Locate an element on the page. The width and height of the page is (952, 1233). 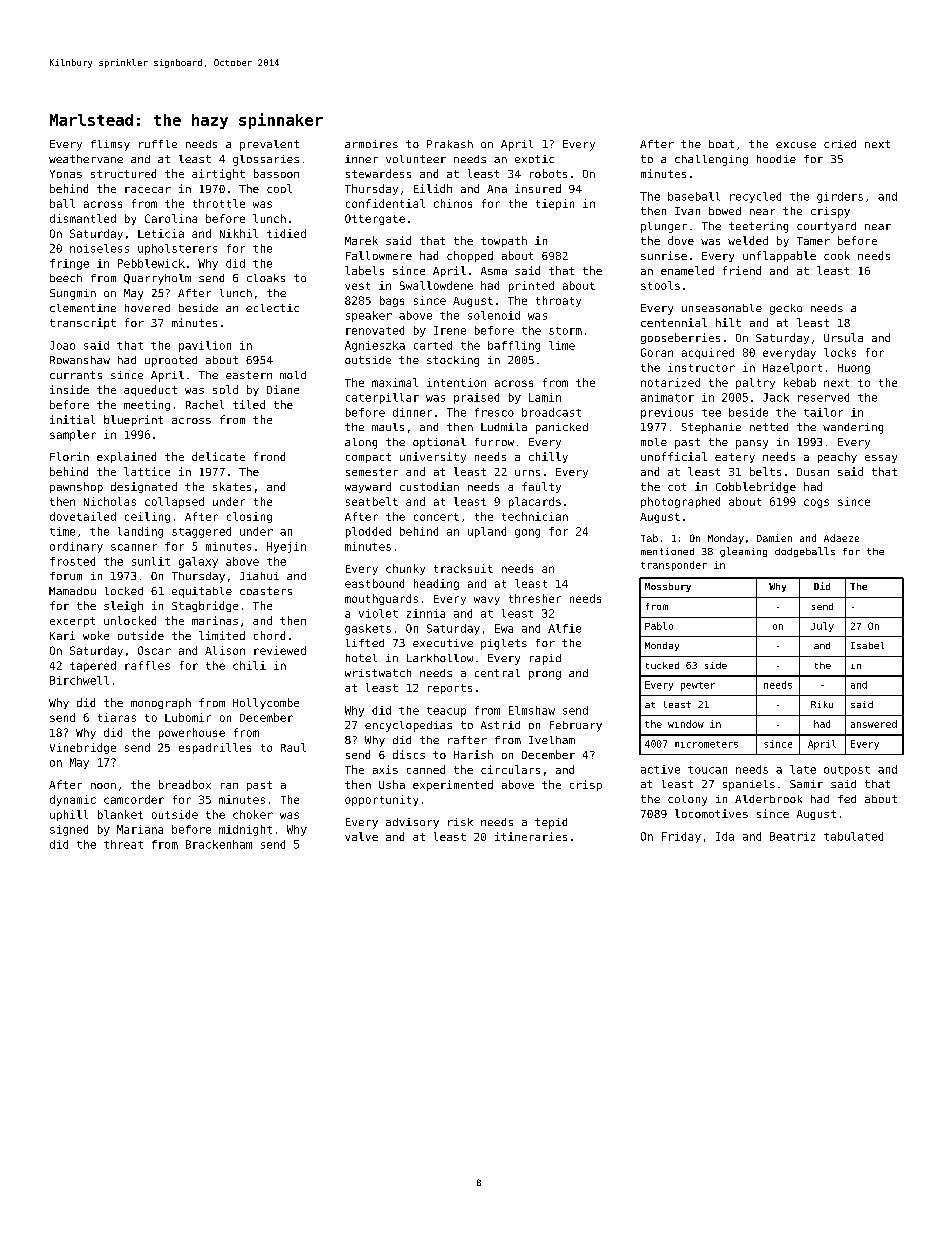
photographed is located at coordinates (680, 502).
